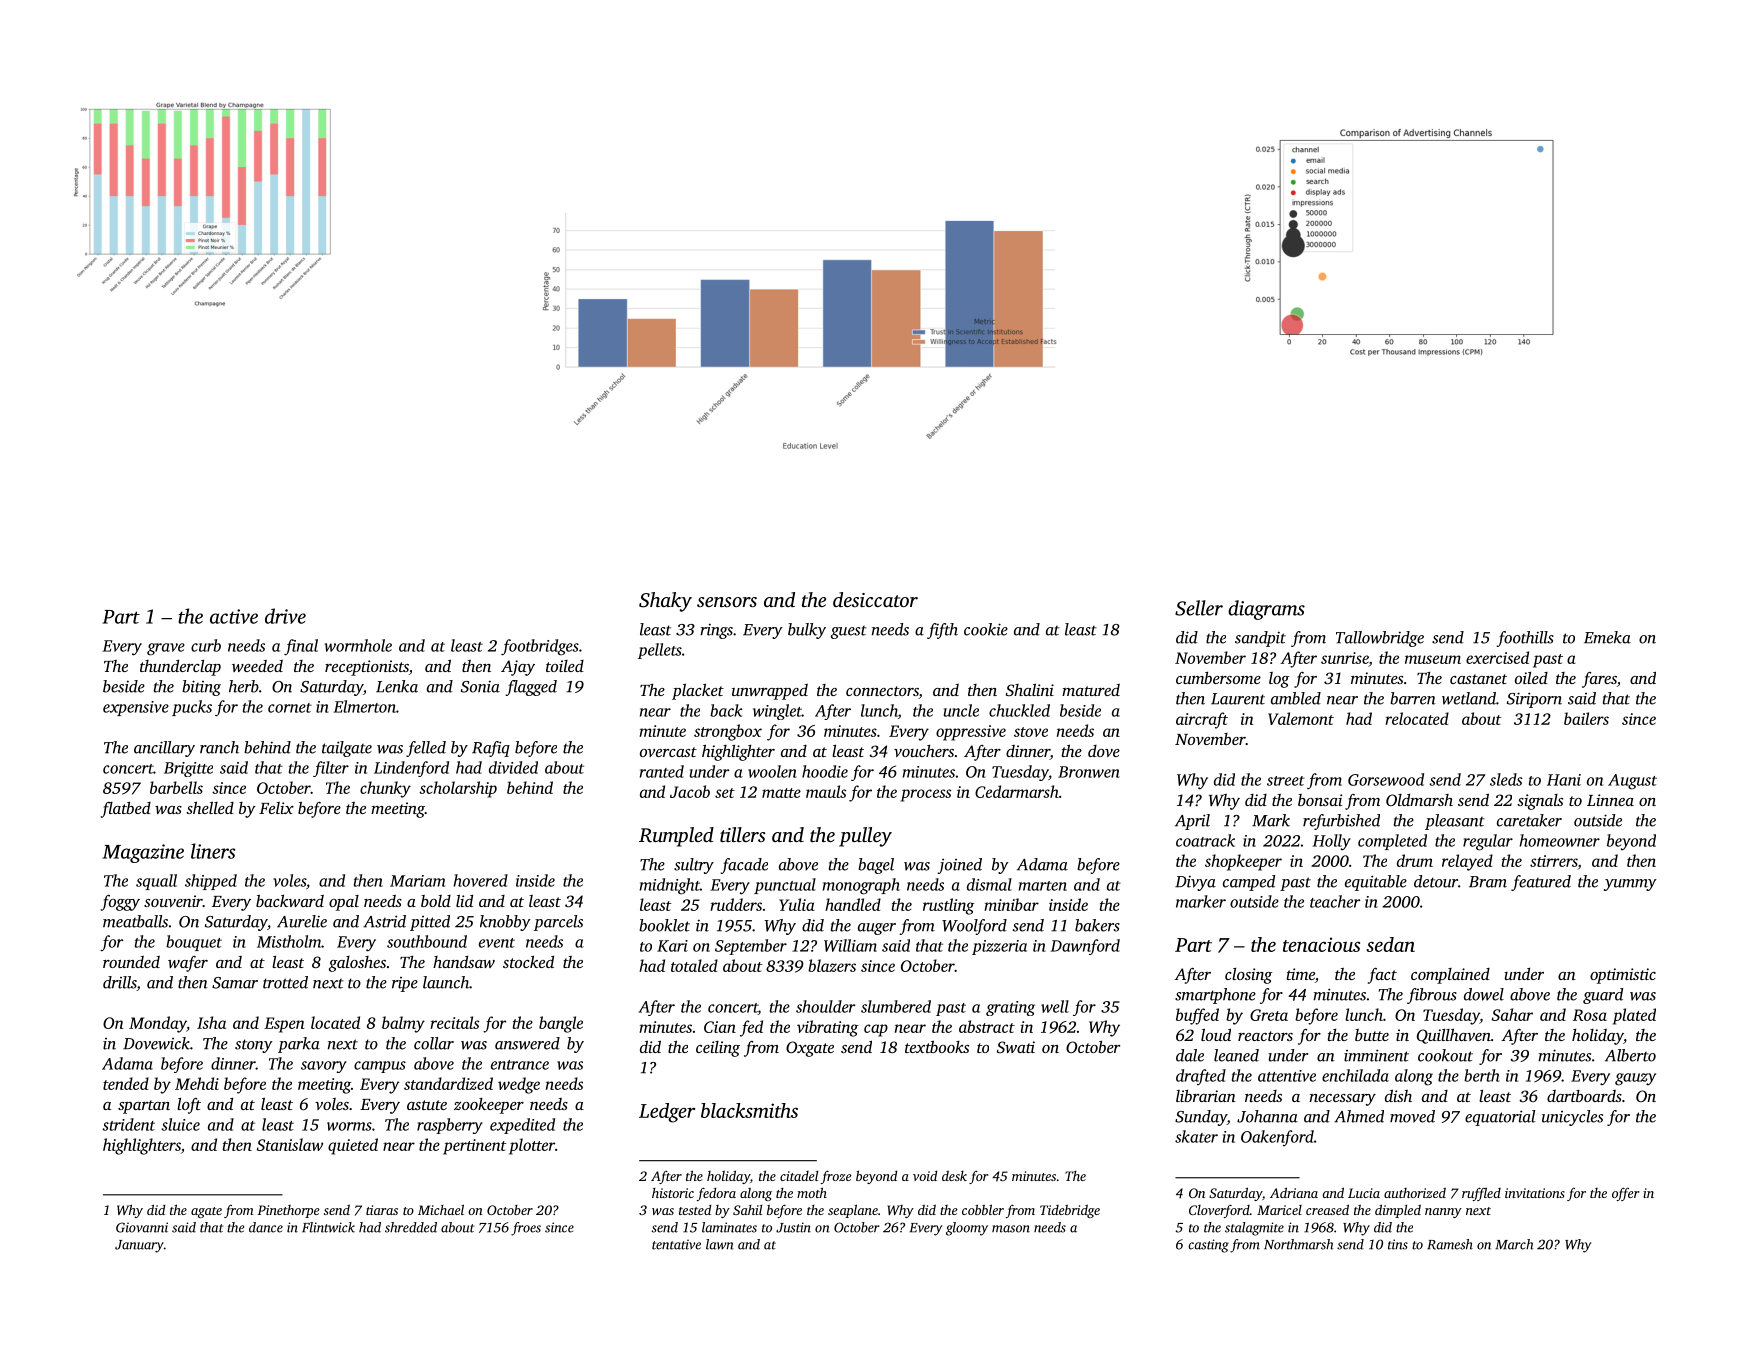 The width and height of the page is (1759, 1359). What do you see at coordinates (285, 616) in the page?
I see `drive` at bounding box center [285, 616].
